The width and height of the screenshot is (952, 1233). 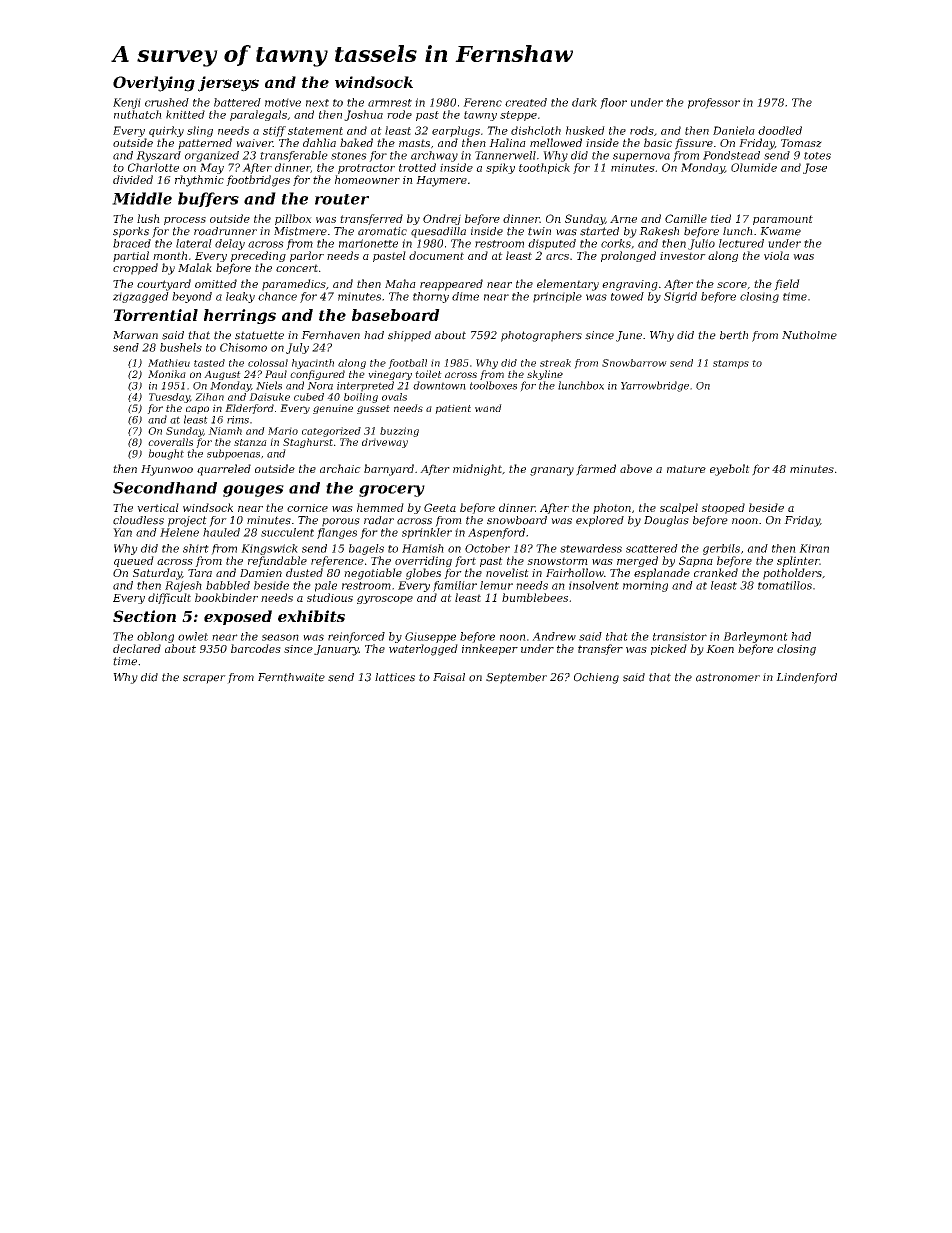 What do you see at coordinates (776, 255) in the screenshot?
I see `viola` at bounding box center [776, 255].
